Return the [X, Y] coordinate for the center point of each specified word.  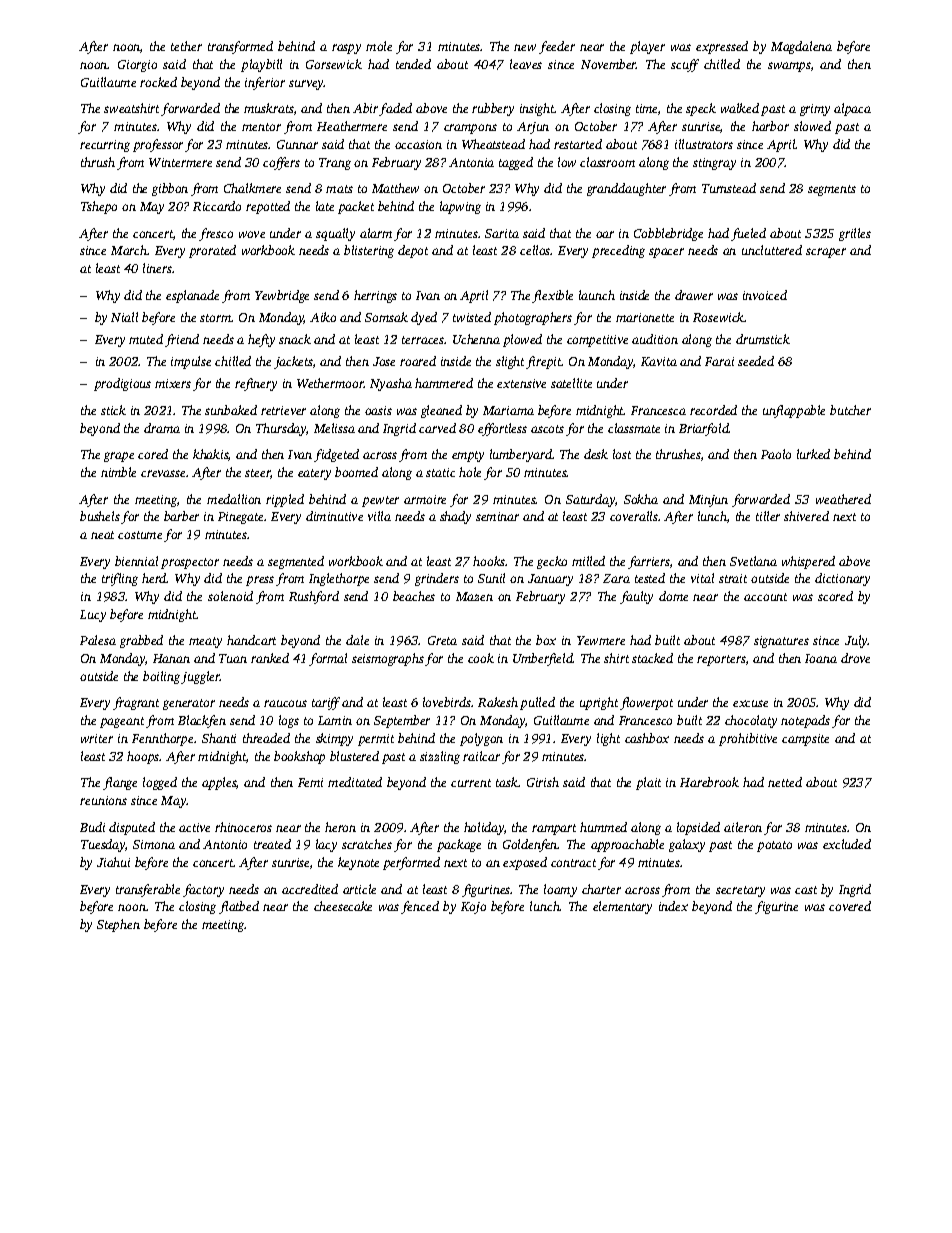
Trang [335, 164]
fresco [216, 234]
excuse [750, 703]
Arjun [533, 128]
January [550, 580]
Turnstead [729, 188]
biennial [136, 561]
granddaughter [626, 189]
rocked [158, 82]
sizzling [440, 757]
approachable [627, 845]
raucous [285, 703]
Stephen [118, 925]
